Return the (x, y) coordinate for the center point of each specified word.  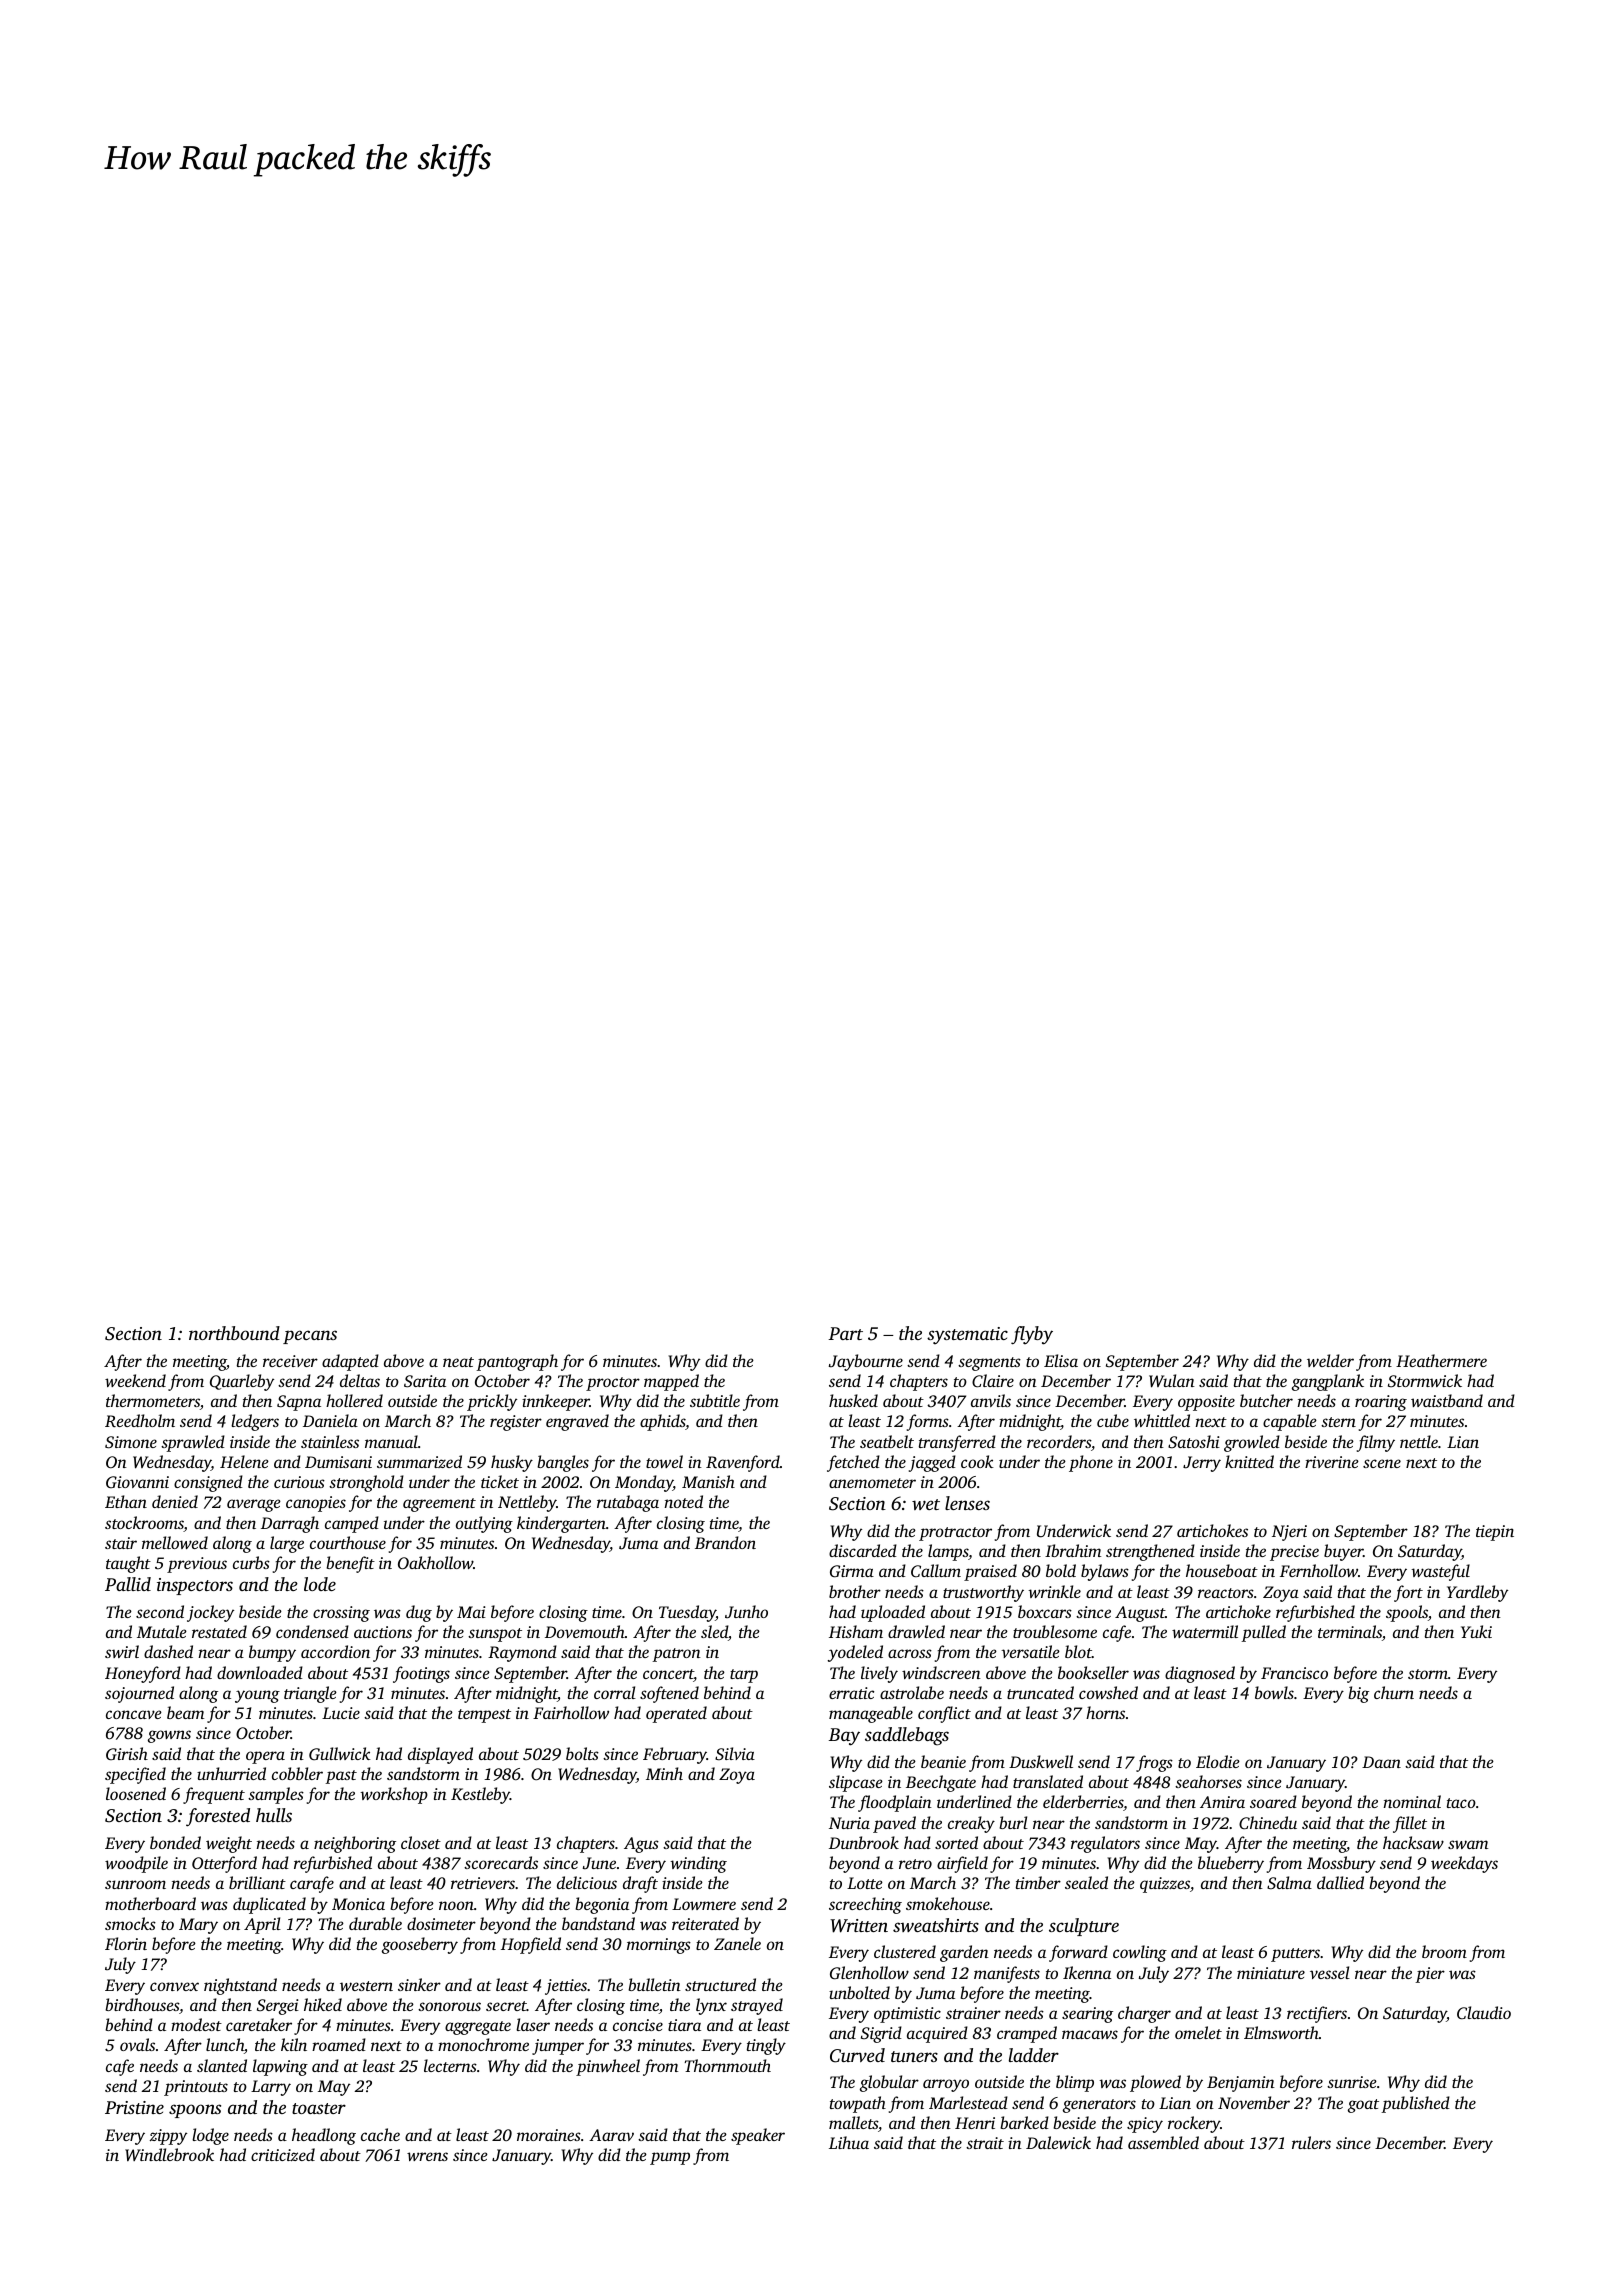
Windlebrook (169, 2154)
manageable (871, 1714)
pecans (310, 1337)
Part (845, 1333)
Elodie (1218, 1761)
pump (670, 2158)
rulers (1311, 2142)
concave (134, 1714)
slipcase (856, 1783)
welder (1330, 1360)
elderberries (1083, 1801)
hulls (274, 1815)
